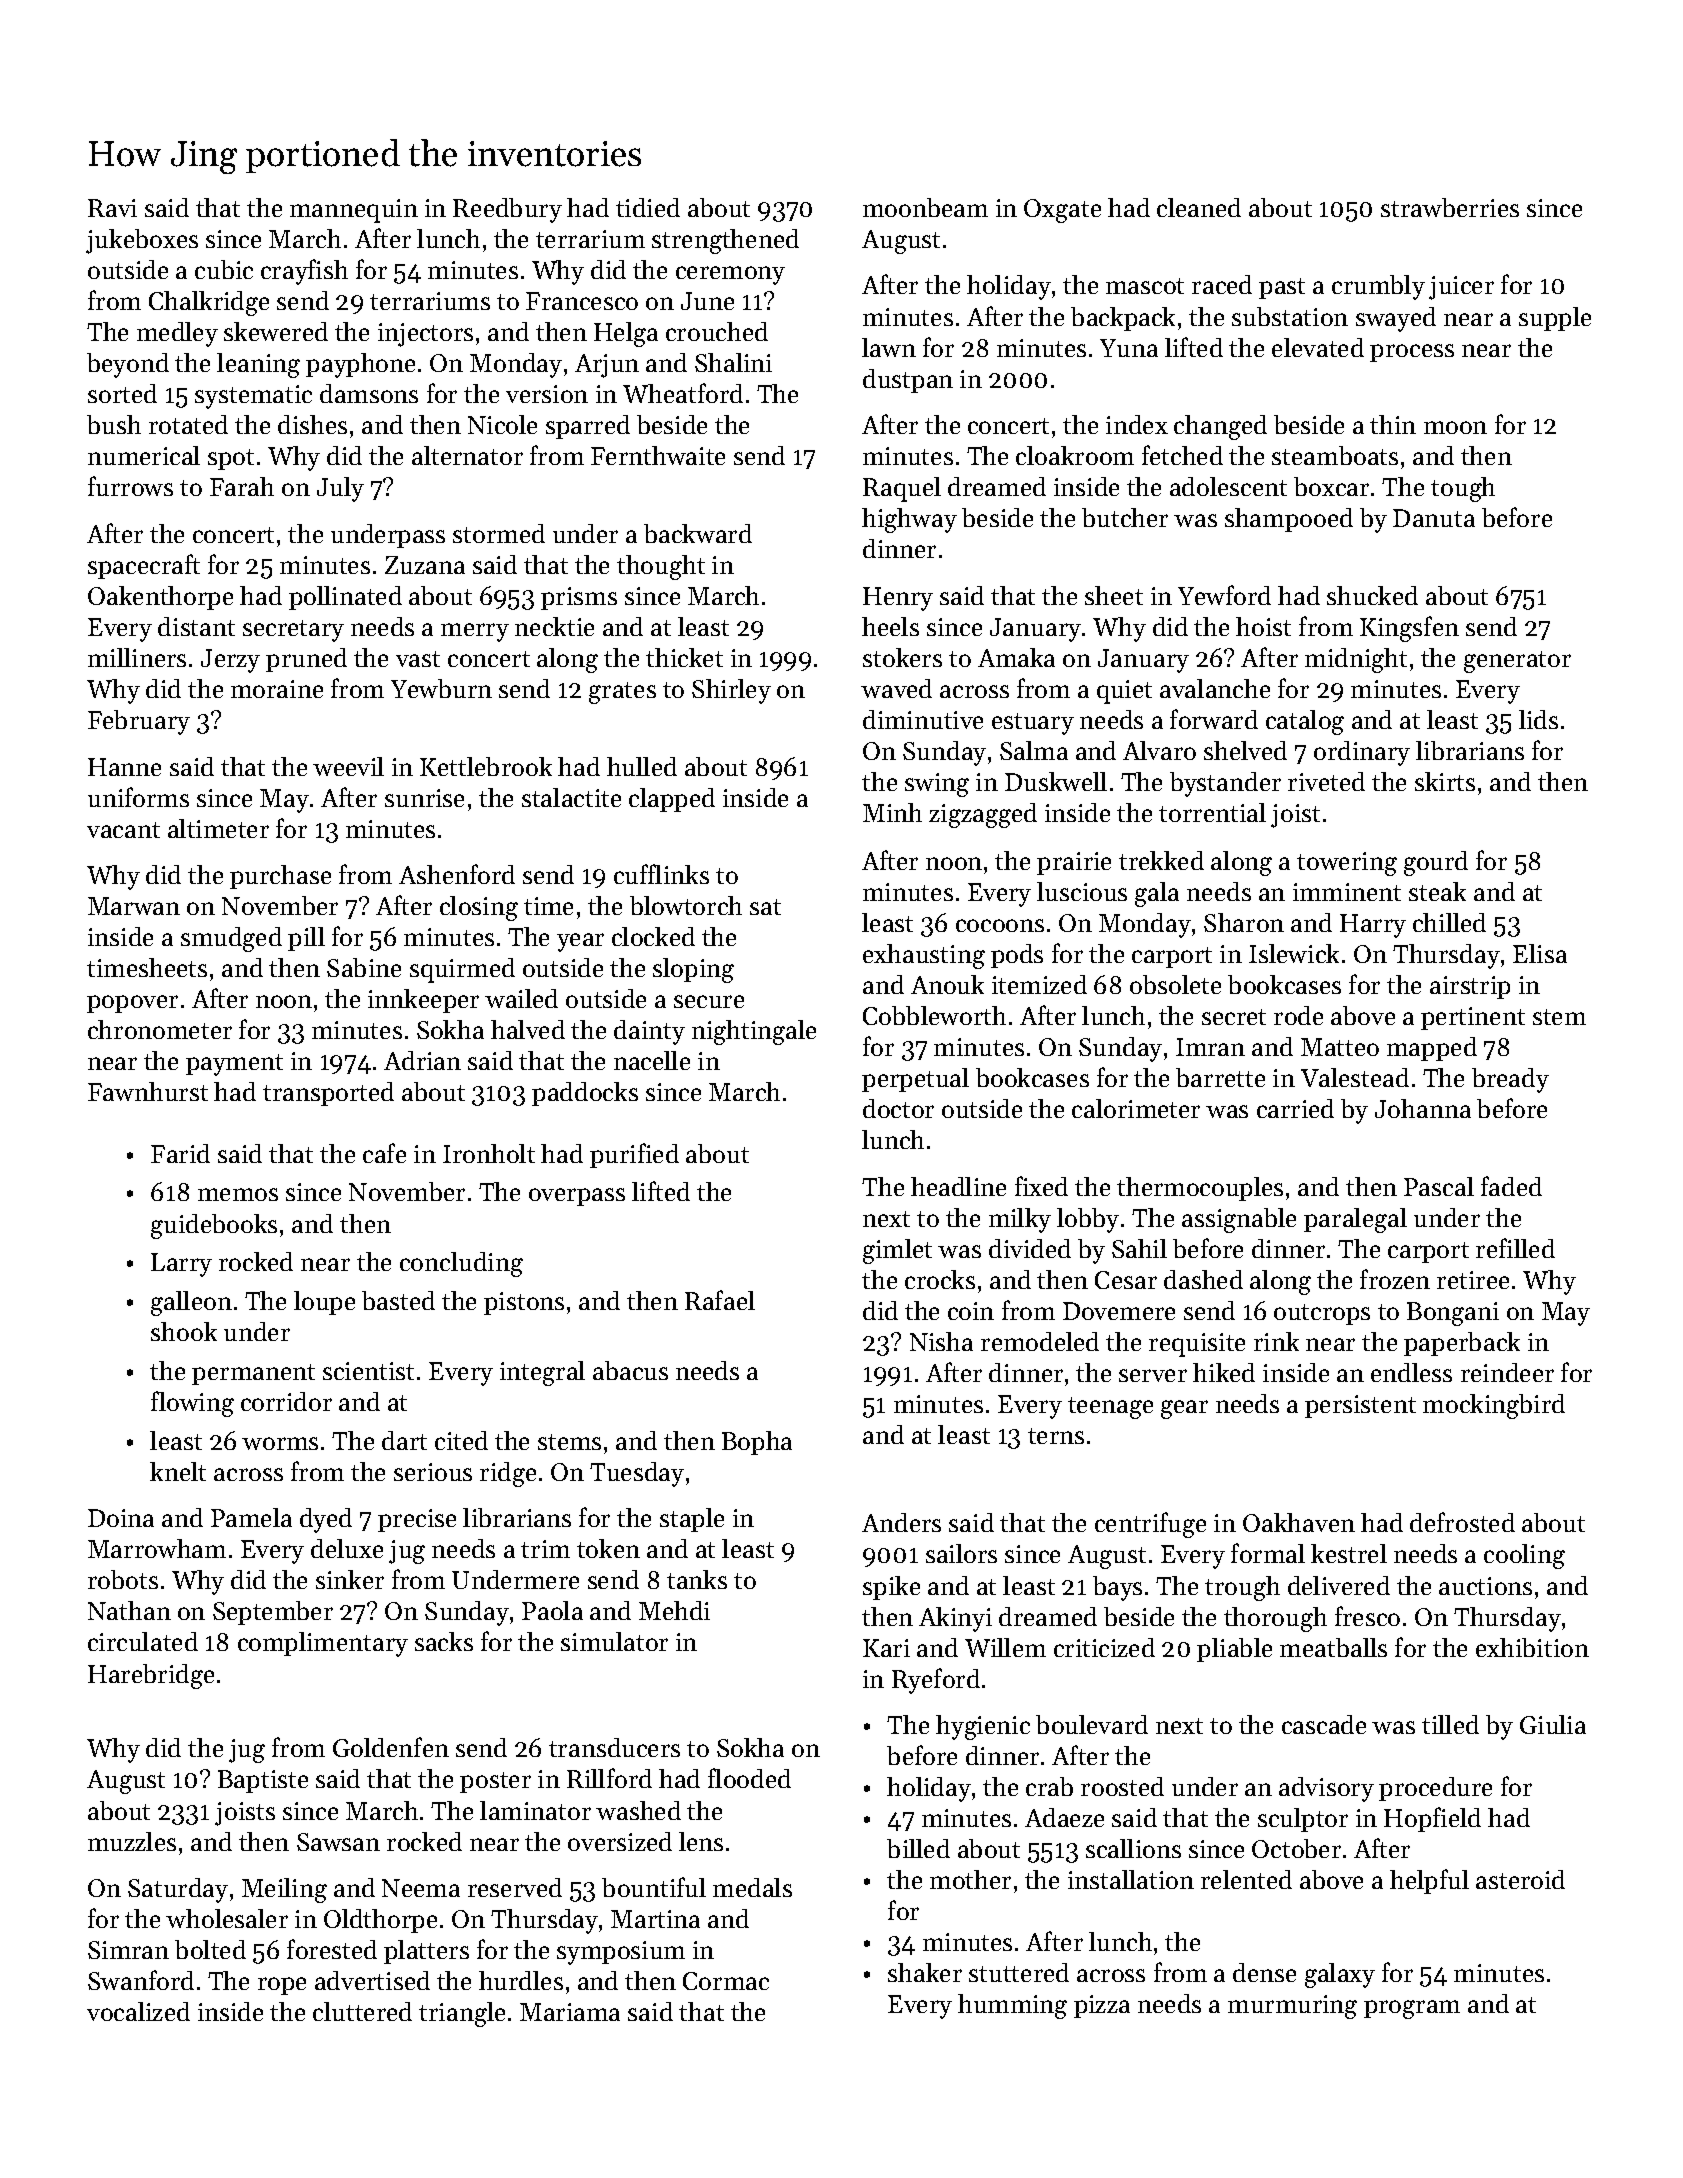  What do you see at coordinates (251, 1517) in the page?
I see `Pamela` at bounding box center [251, 1517].
